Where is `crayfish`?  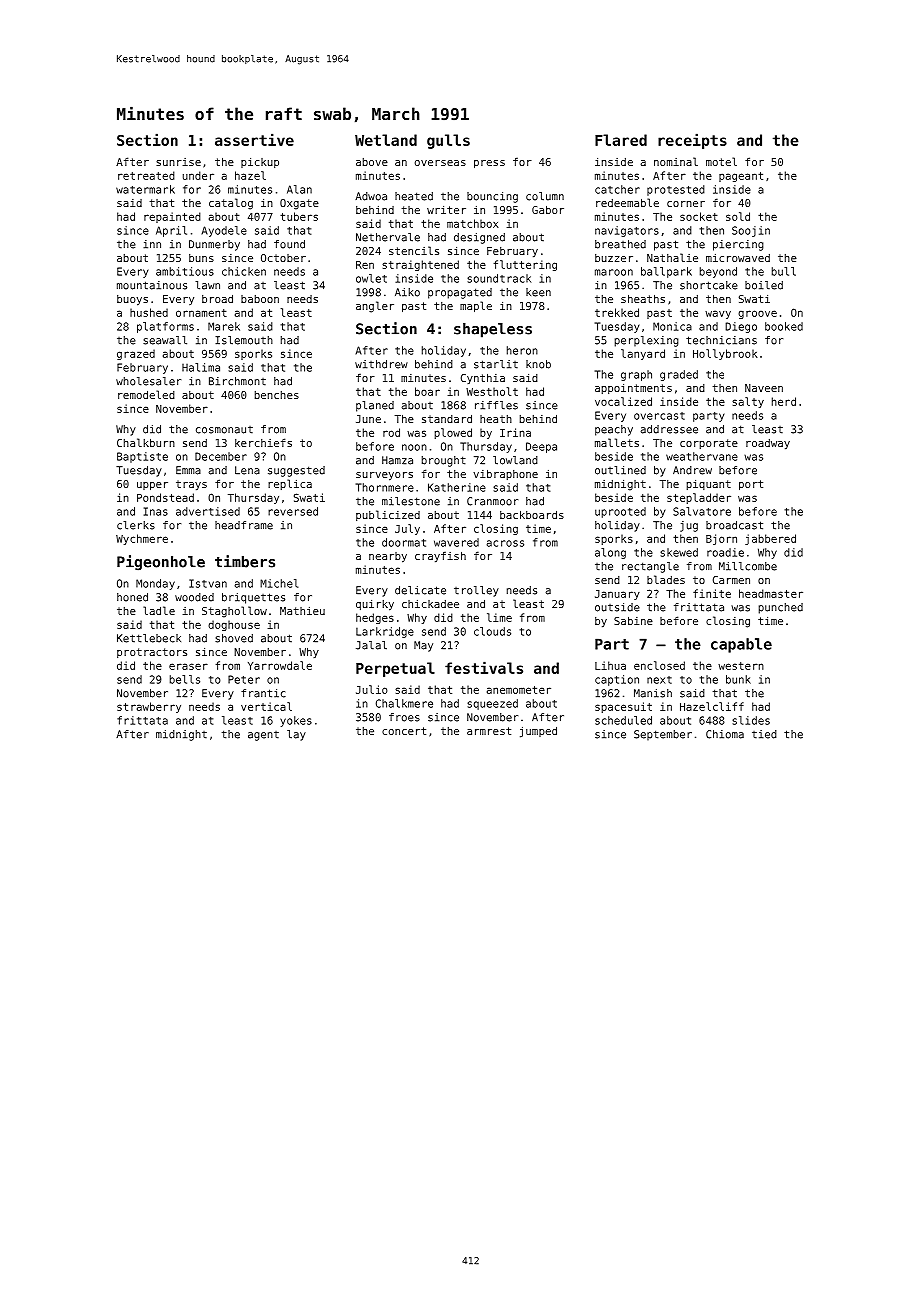
crayfish is located at coordinates (440, 556).
